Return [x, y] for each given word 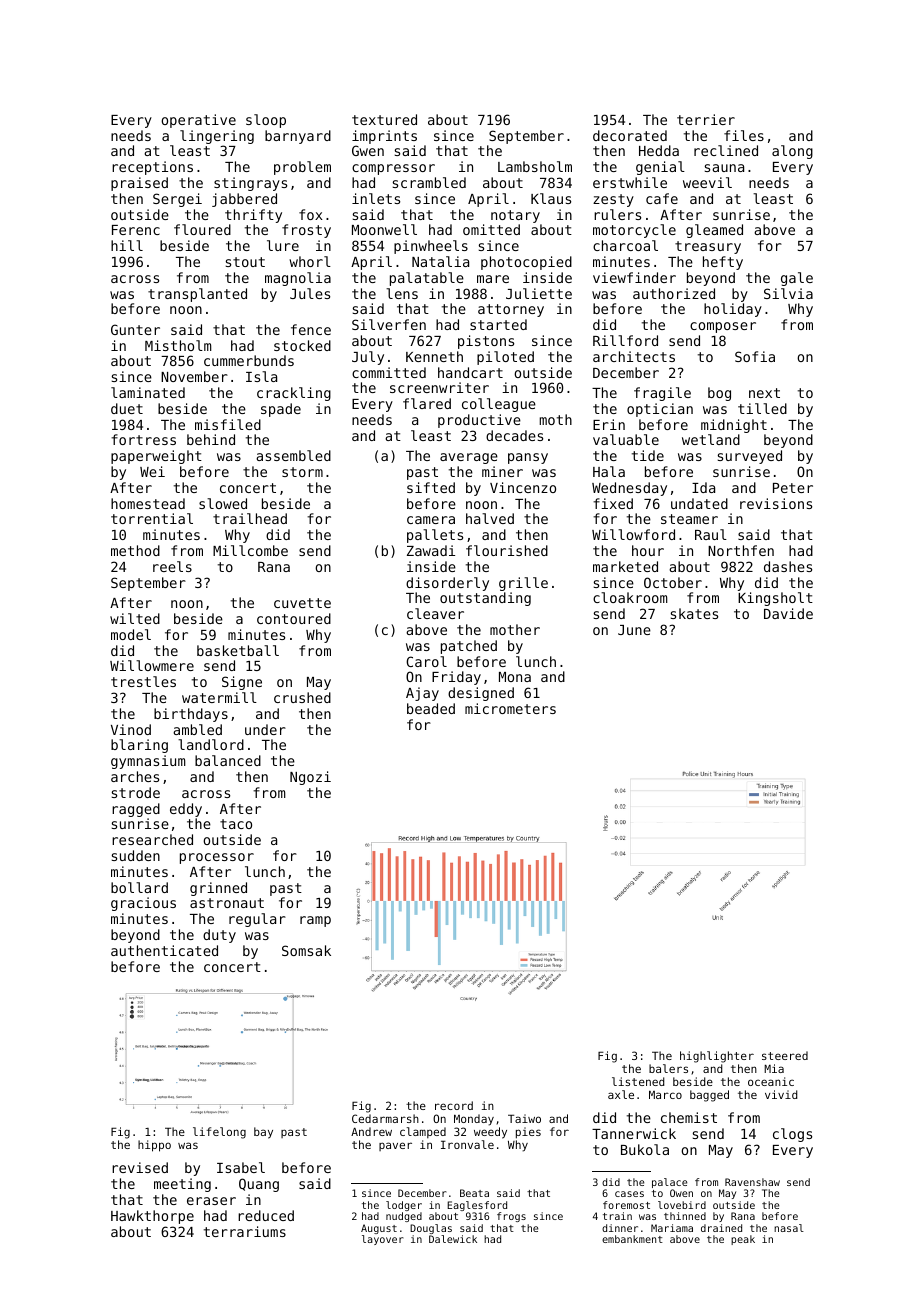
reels [172, 566]
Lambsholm [535, 166]
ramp [315, 921]
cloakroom [630, 597]
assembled [293, 455]
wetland [711, 439]
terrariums [245, 1231]
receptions [152, 168]
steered [785, 1055]
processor [217, 858]
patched [469, 647]
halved [490, 518]
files [744, 135]
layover [382, 1240]
